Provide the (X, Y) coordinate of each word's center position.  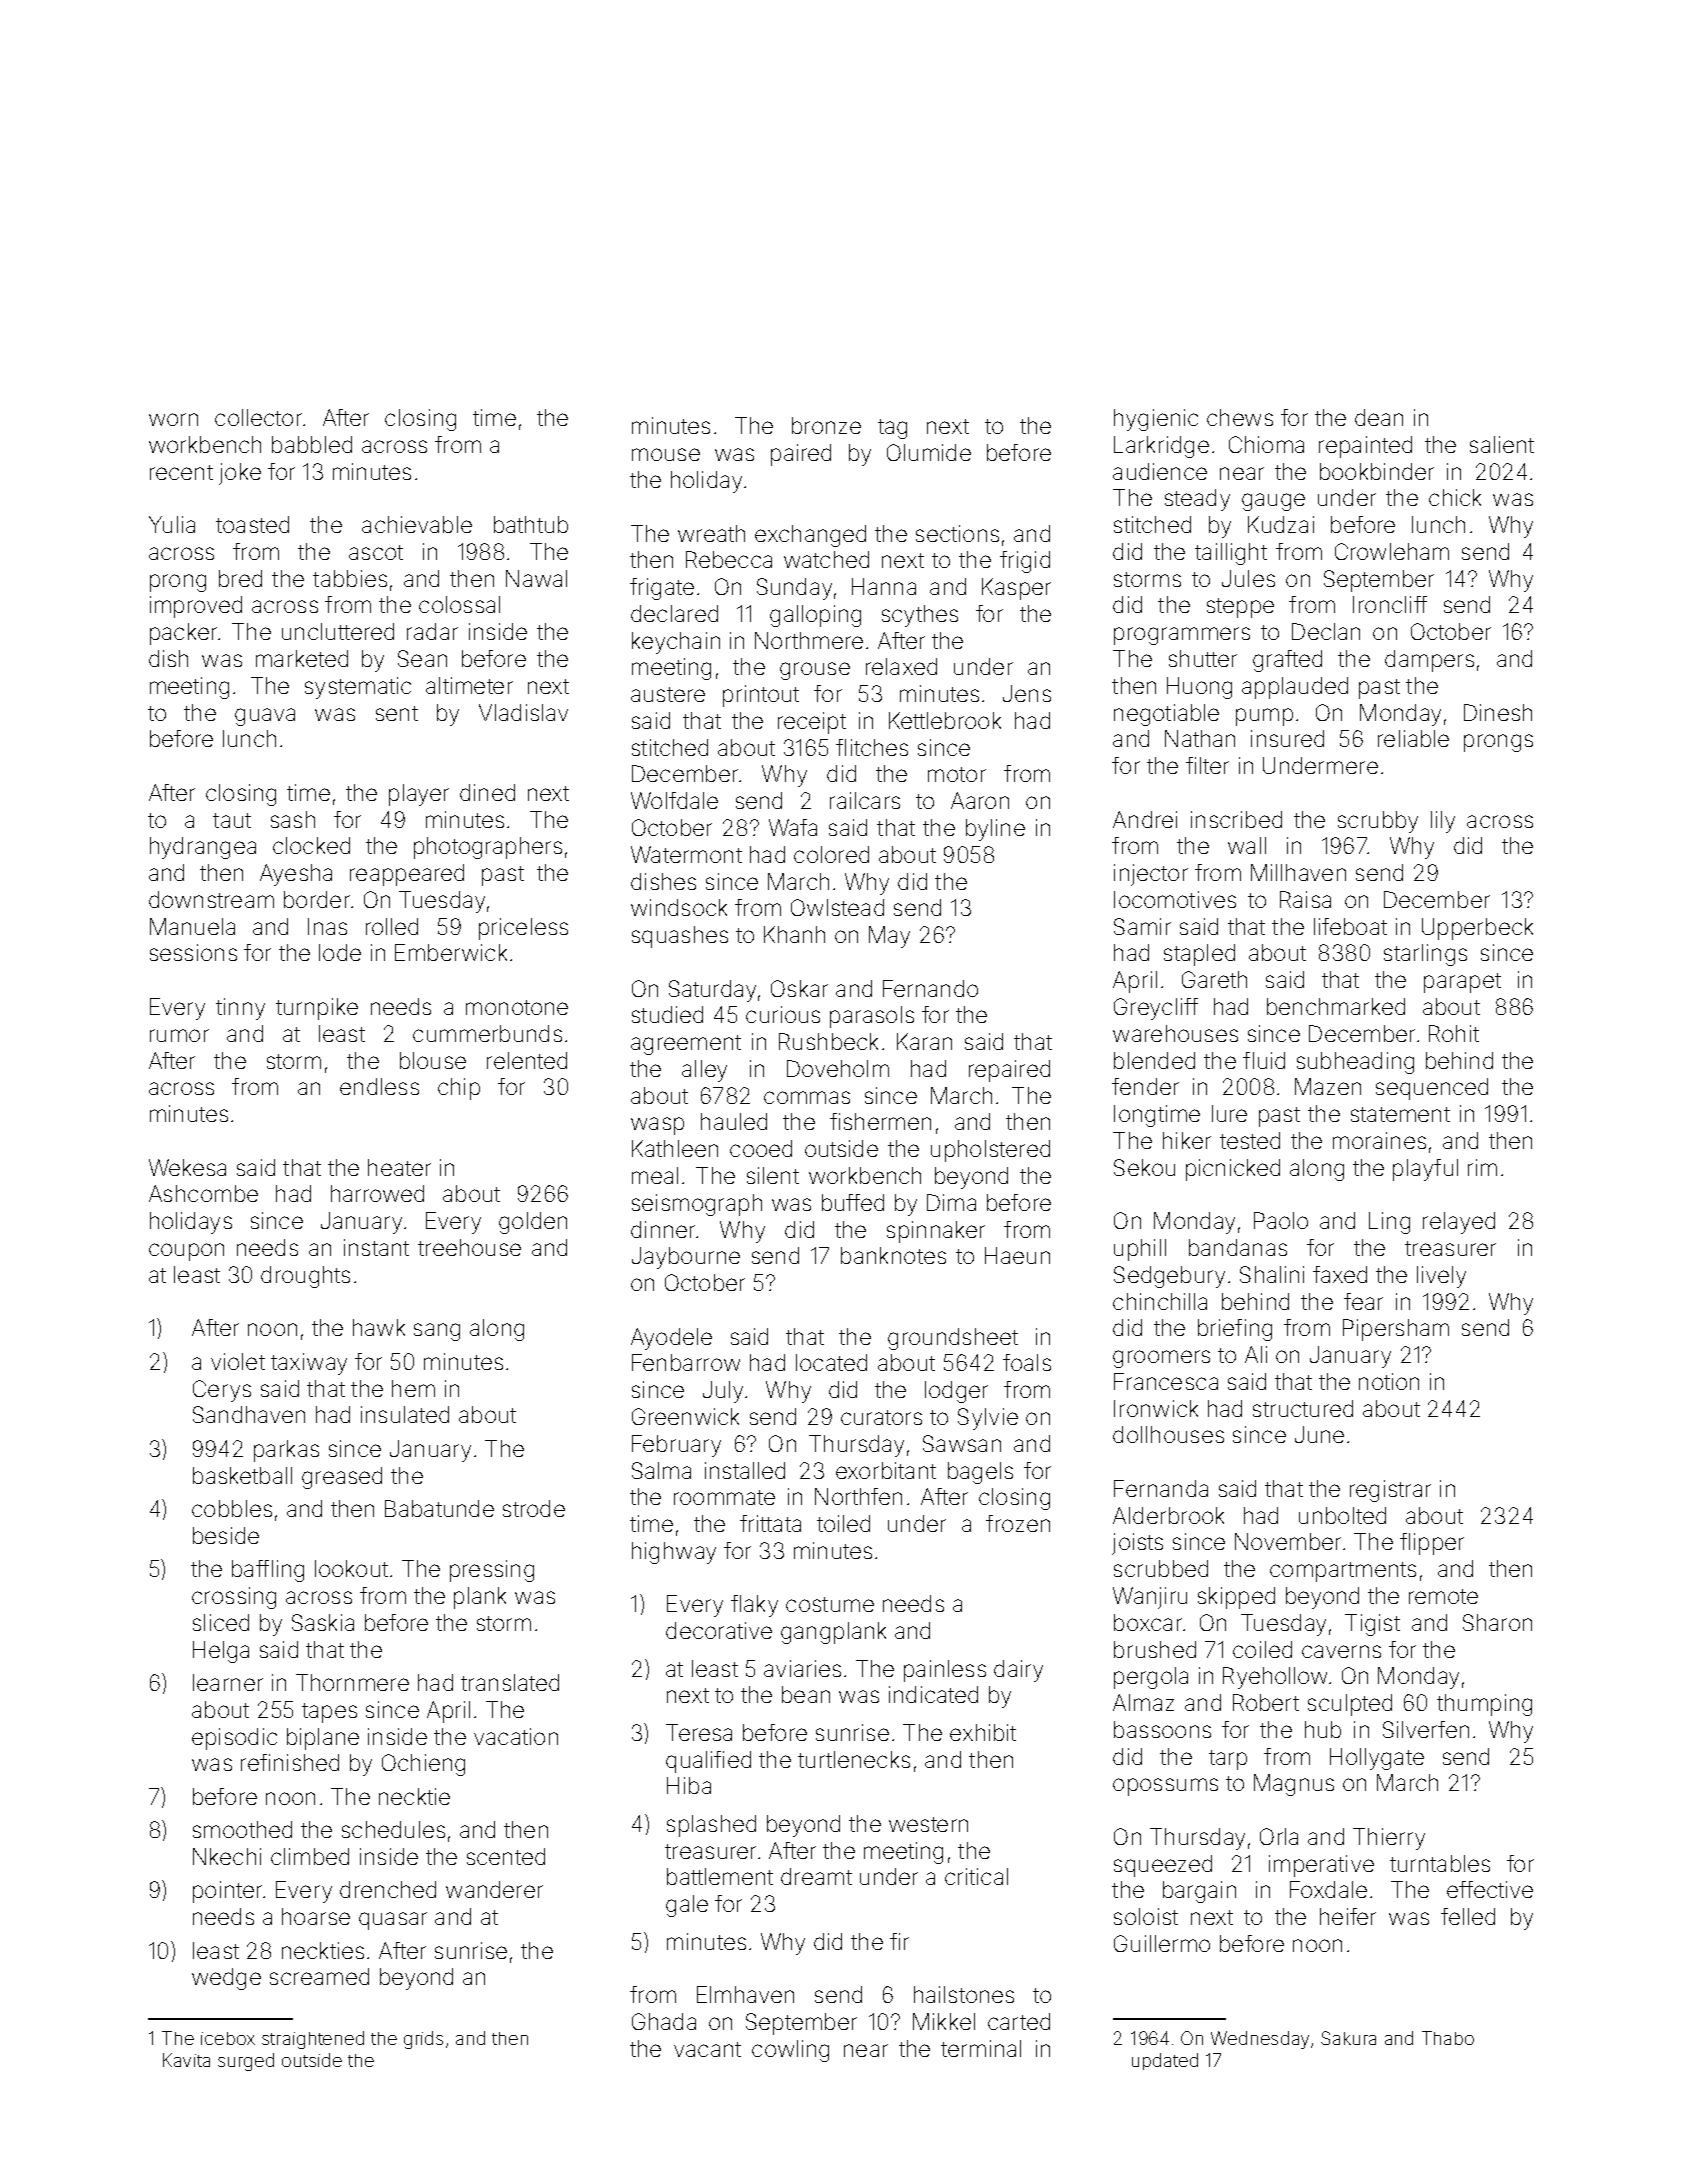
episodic (234, 1739)
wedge (226, 1979)
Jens (1027, 693)
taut (232, 820)
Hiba (689, 1785)
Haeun (1017, 1255)
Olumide (929, 452)
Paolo (1281, 1220)
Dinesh (1498, 712)
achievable (417, 524)
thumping (1484, 1705)
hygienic (1156, 420)
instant (376, 1247)
